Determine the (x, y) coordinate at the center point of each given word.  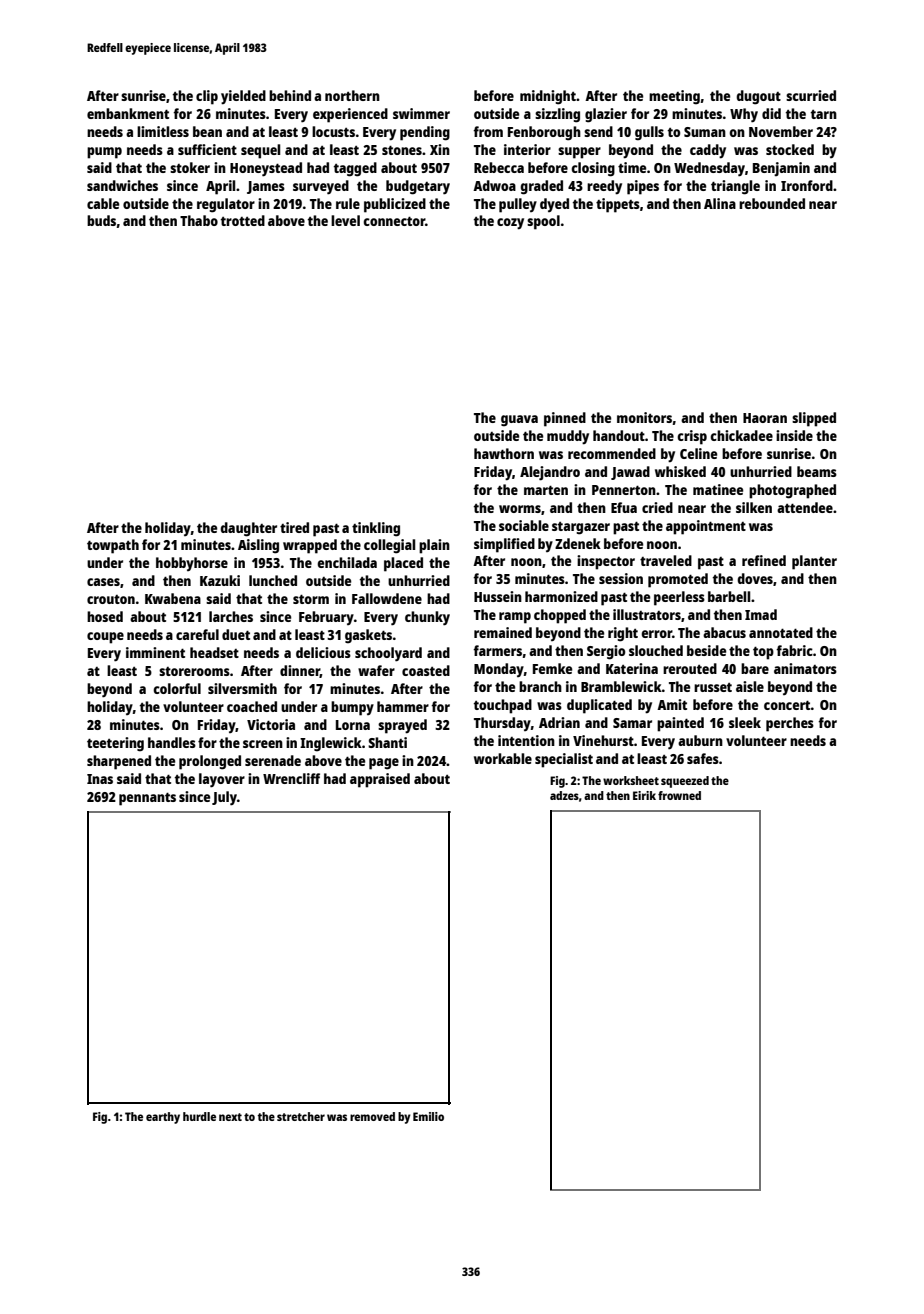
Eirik (644, 795)
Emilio (428, 1116)
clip (207, 97)
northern (352, 95)
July (224, 798)
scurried (811, 95)
